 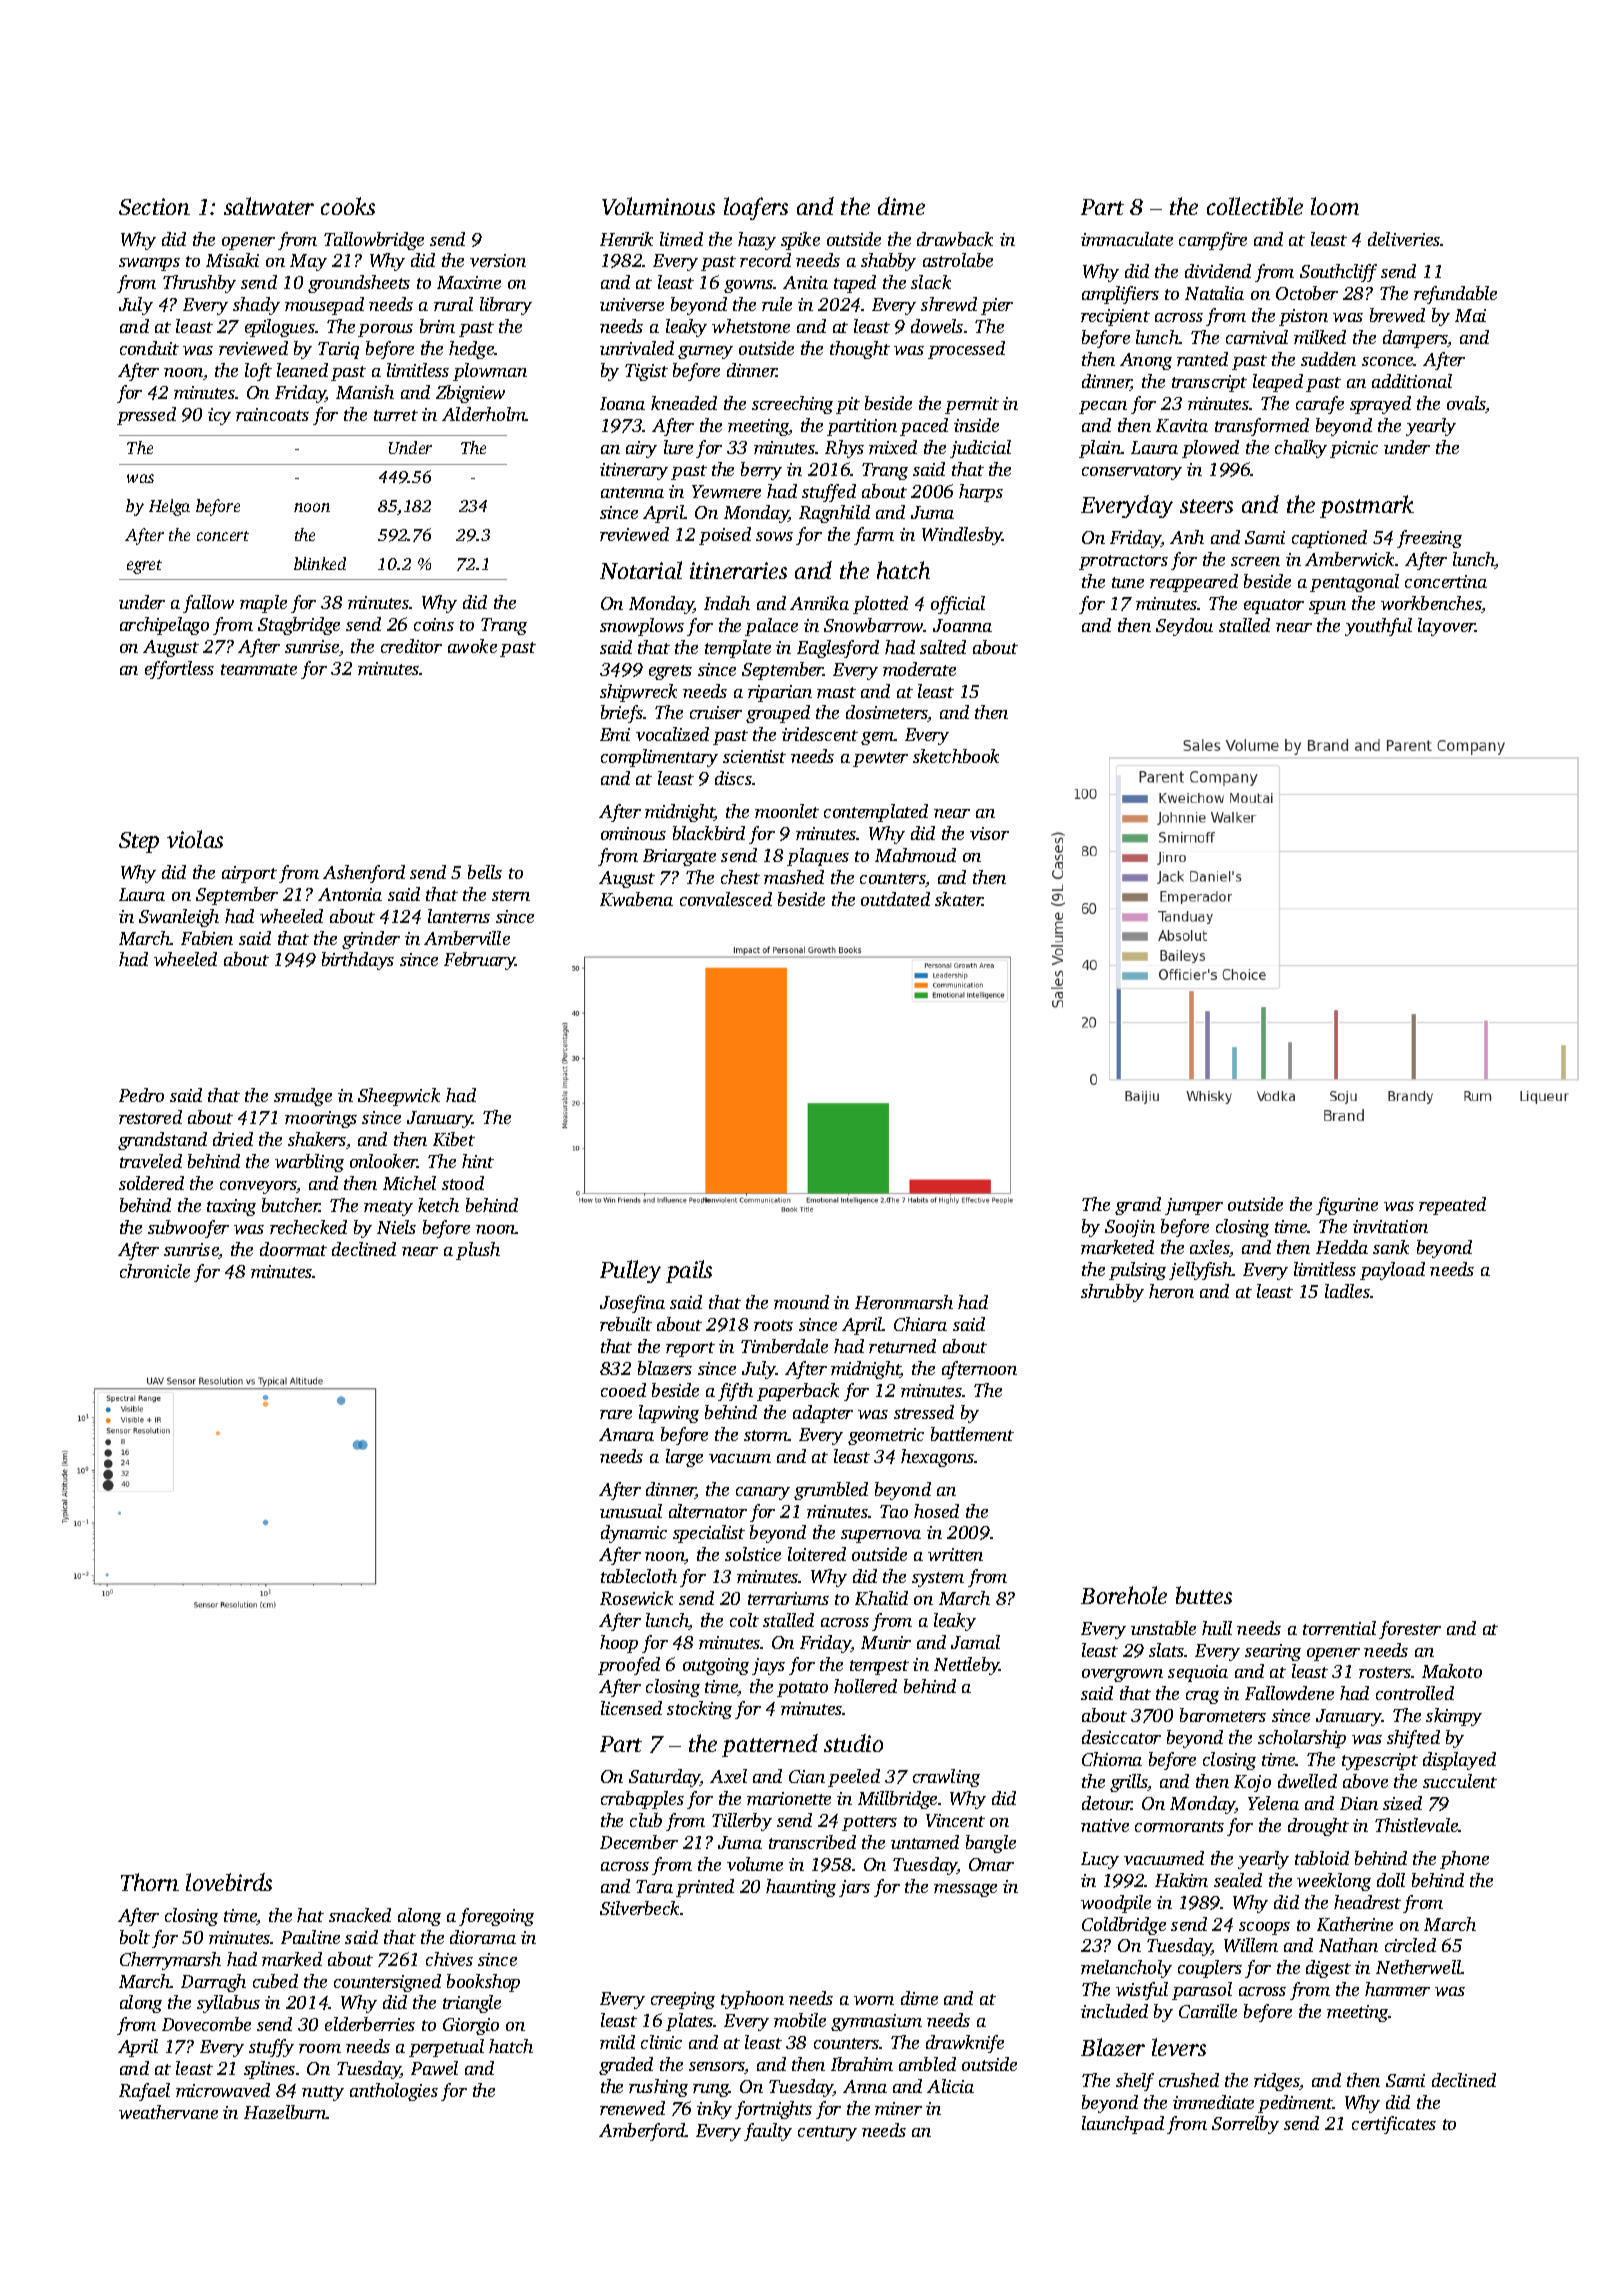 I want to click on crabapples, so click(x=642, y=1800).
